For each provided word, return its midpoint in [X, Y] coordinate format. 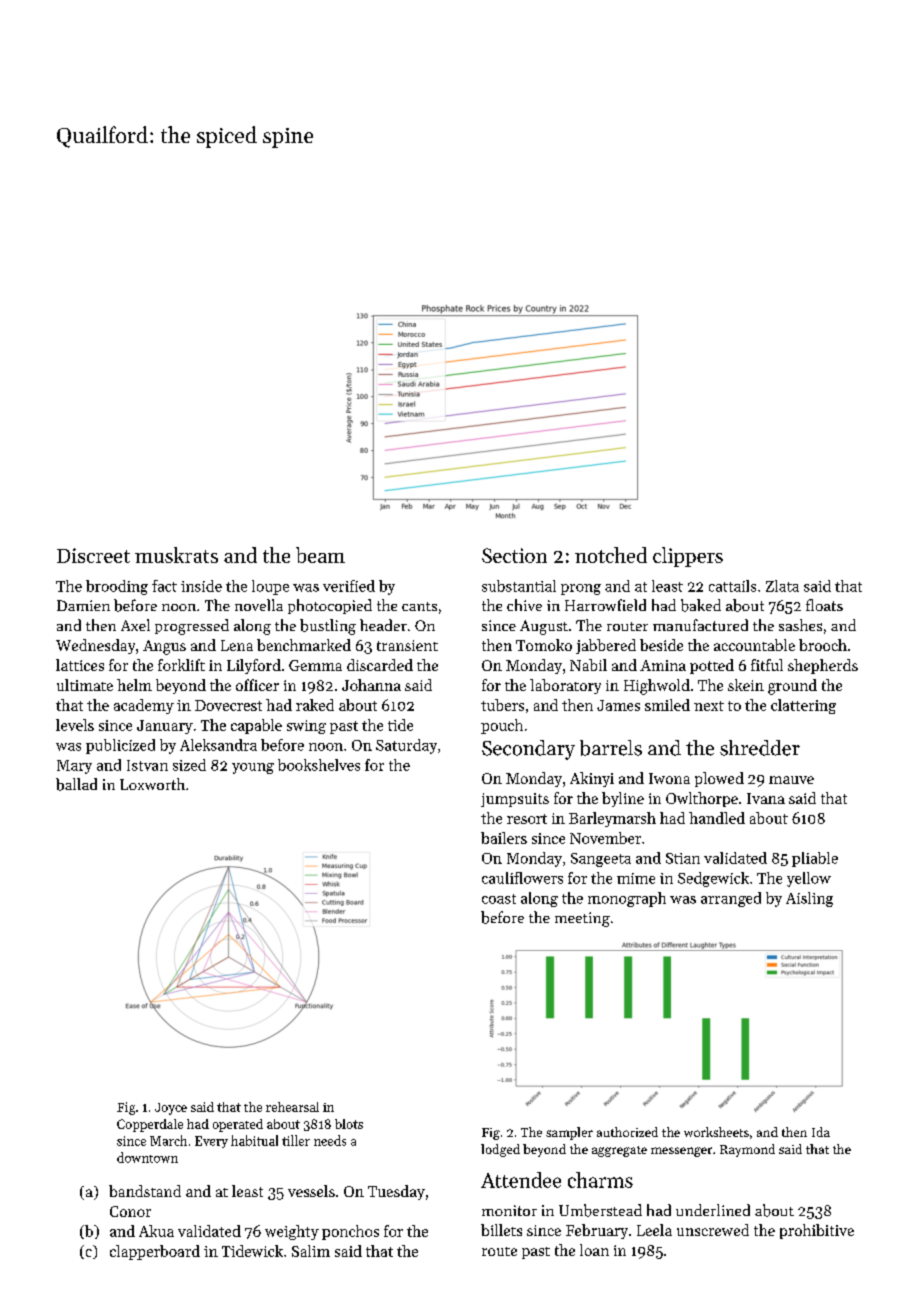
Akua [156, 1231]
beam [320, 555]
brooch [823, 645]
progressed [192, 627]
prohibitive [817, 1231]
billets [501, 1230]
